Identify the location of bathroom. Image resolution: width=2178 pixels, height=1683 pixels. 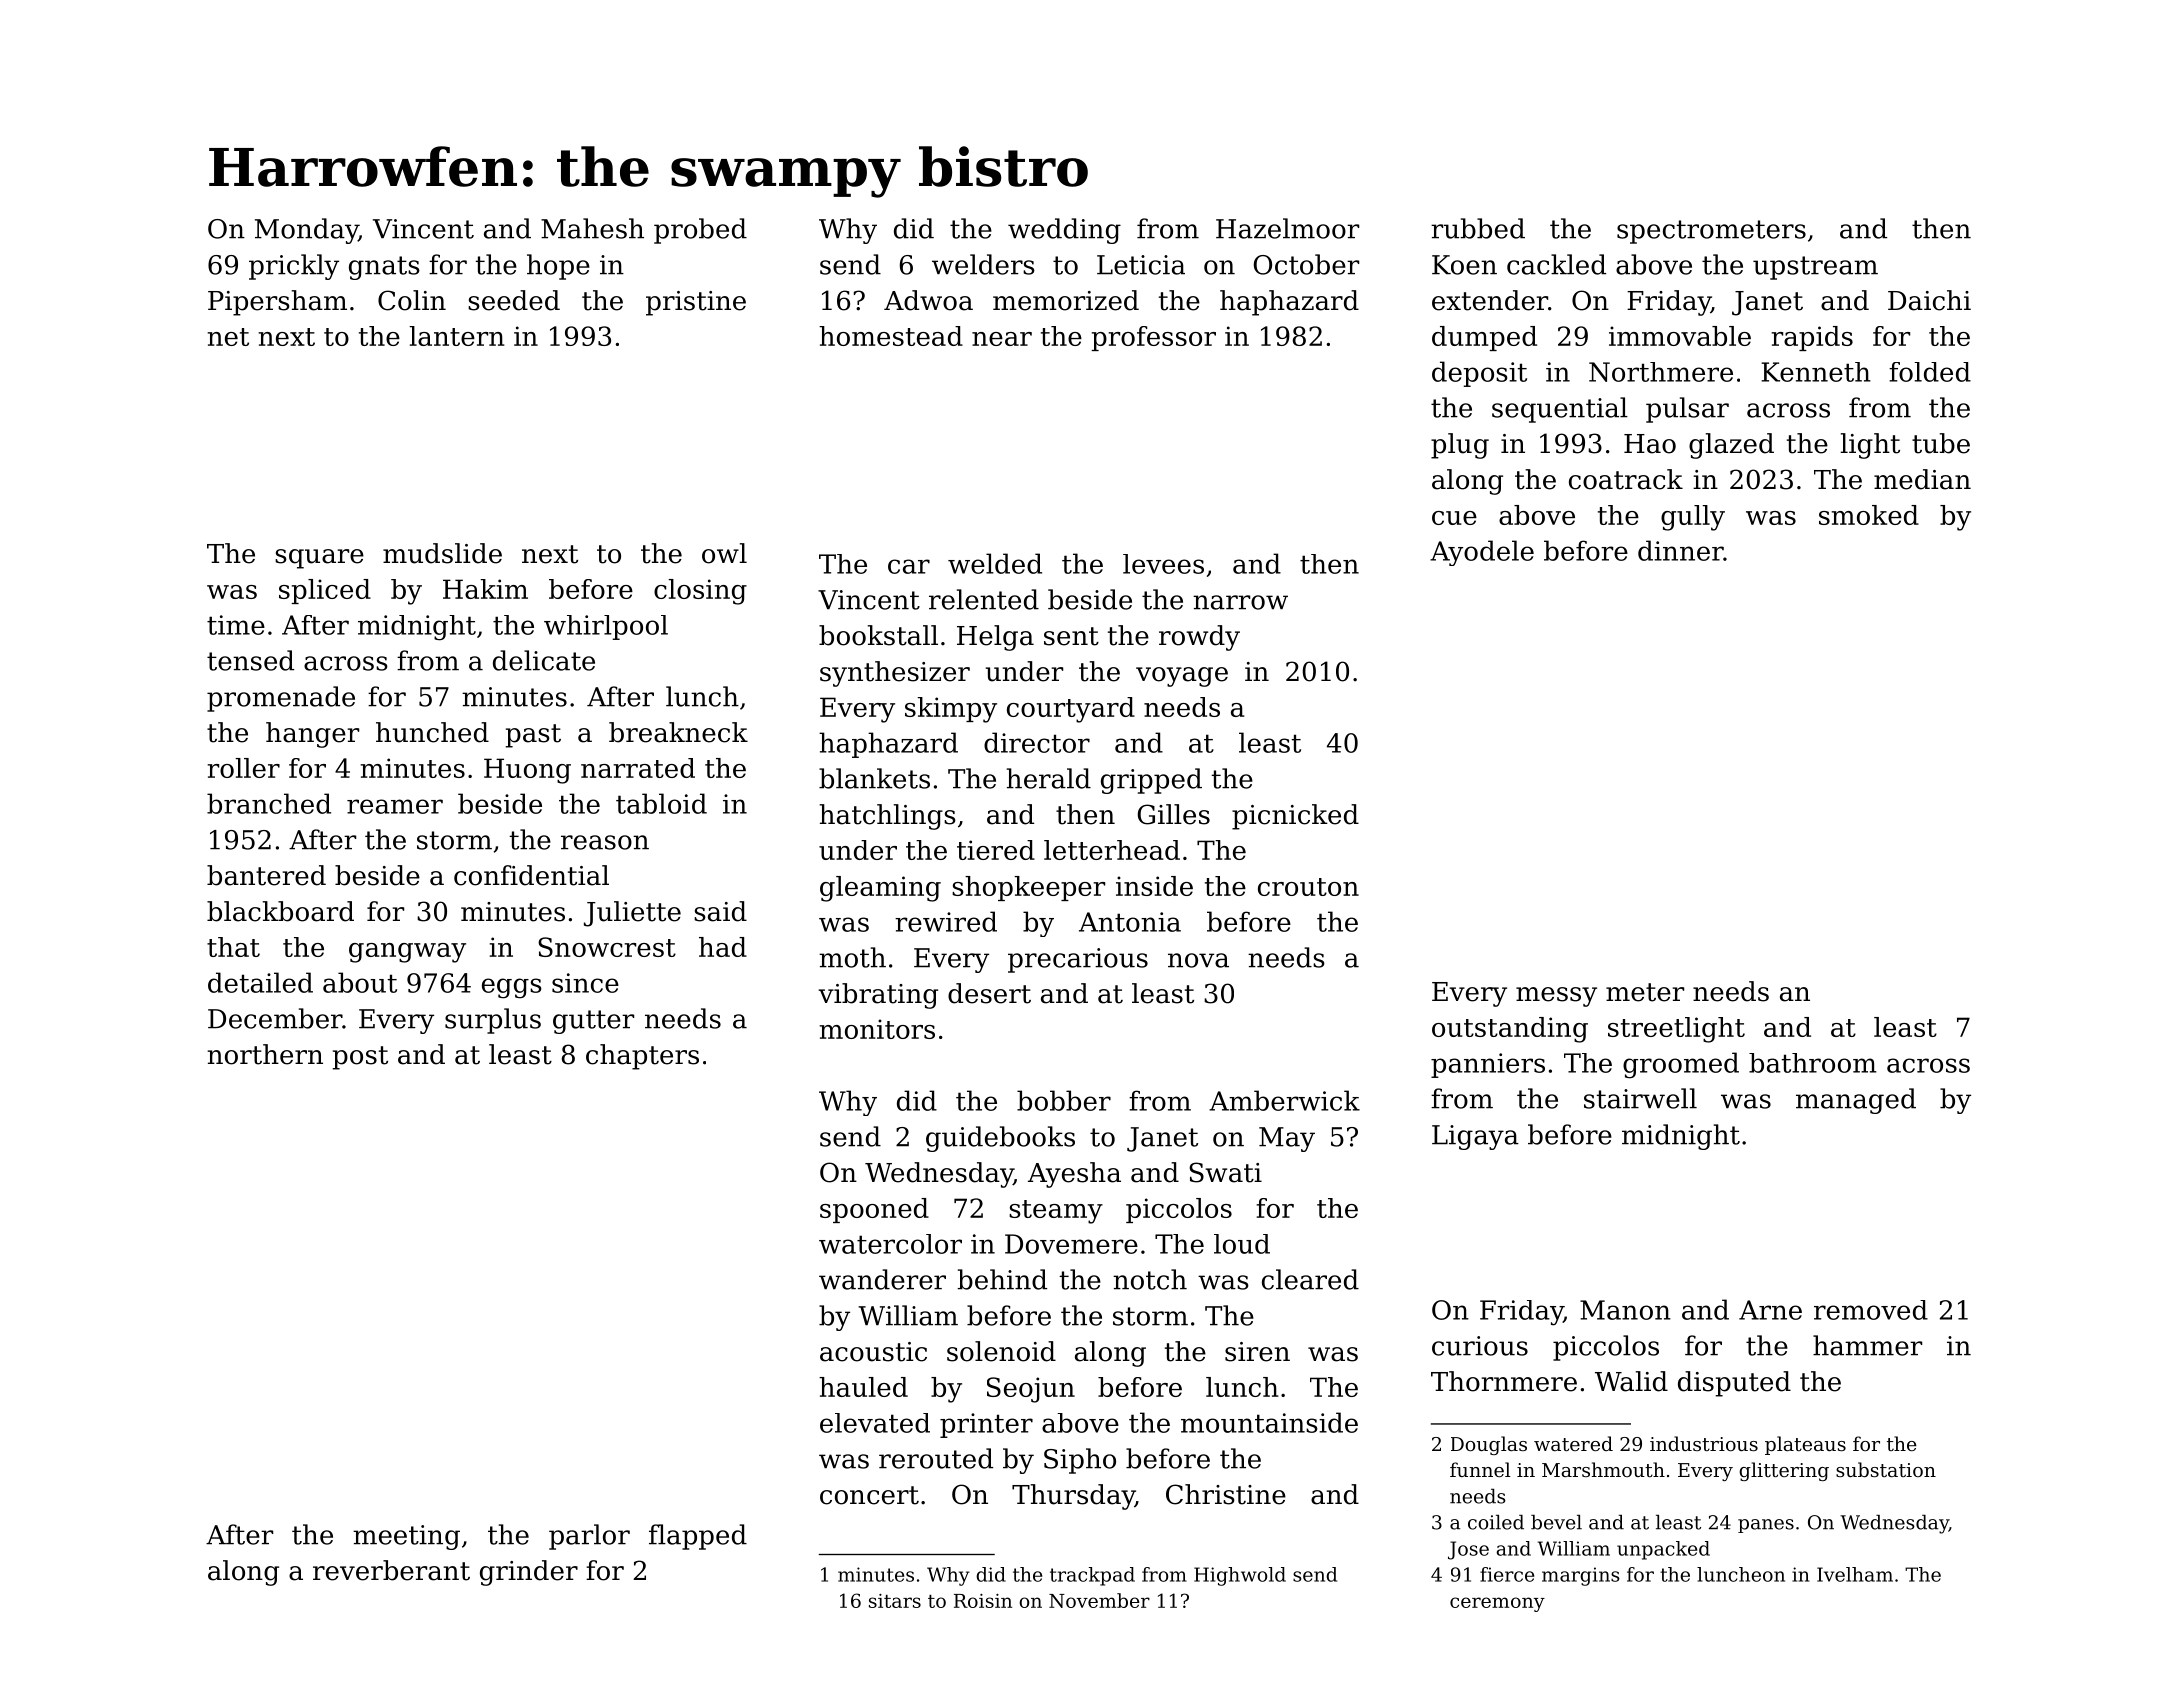
(1813, 1063).
